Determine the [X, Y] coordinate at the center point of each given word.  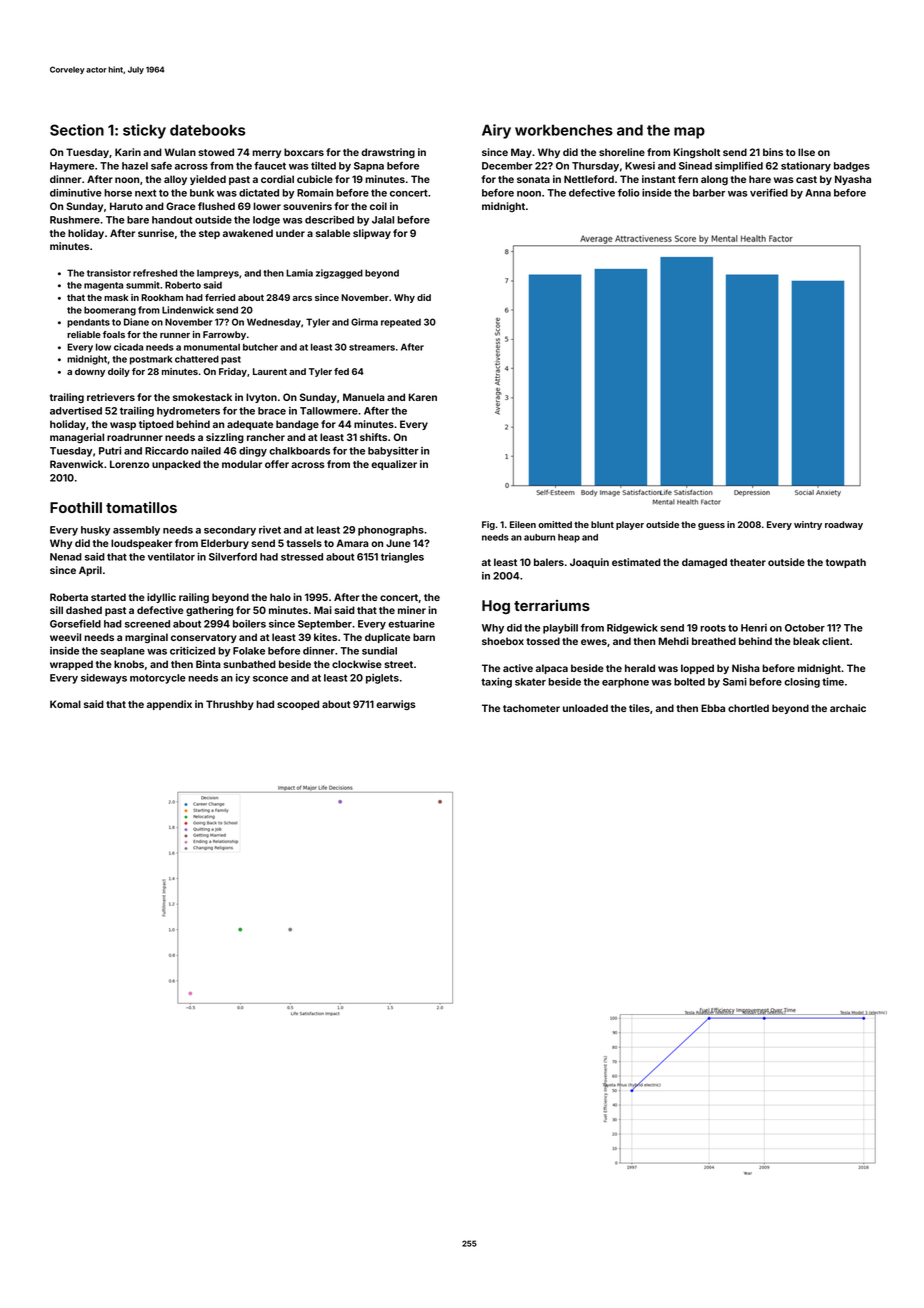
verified [769, 193]
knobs [129, 664]
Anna [818, 193]
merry [266, 154]
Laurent [270, 371]
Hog [496, 607]
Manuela [364, 397]
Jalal [383, 220]
